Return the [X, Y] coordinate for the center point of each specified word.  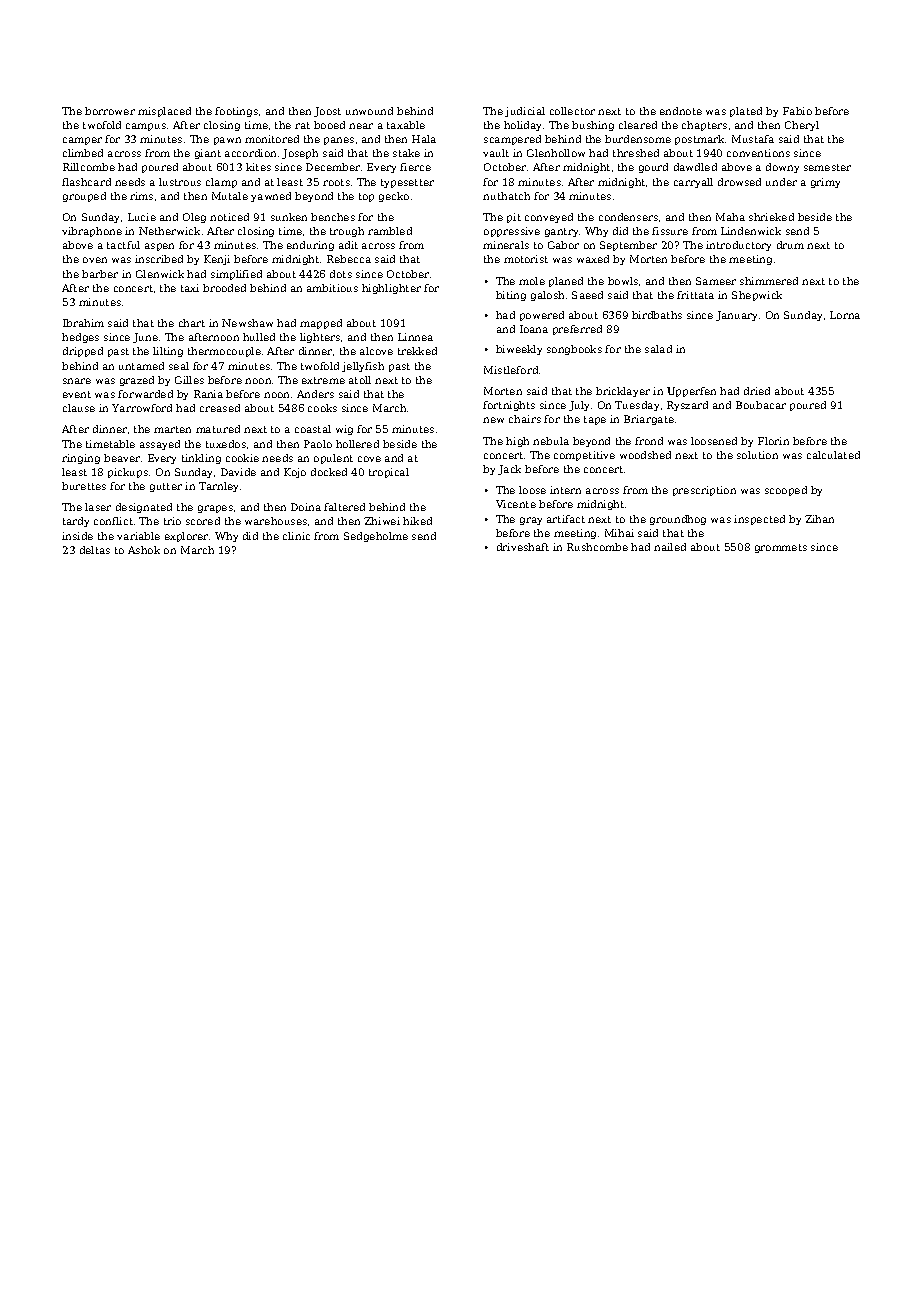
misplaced [164, 112]
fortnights [509, 406]
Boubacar [761, 405]
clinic [296, 536]
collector [572, 111]
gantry [561, 232]
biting [511, 296]
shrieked [771, 217]
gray [531, 521]
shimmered [769, 281]
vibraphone [92, 232]
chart [192, 323]
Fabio [797, 111]
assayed [160, 445]
